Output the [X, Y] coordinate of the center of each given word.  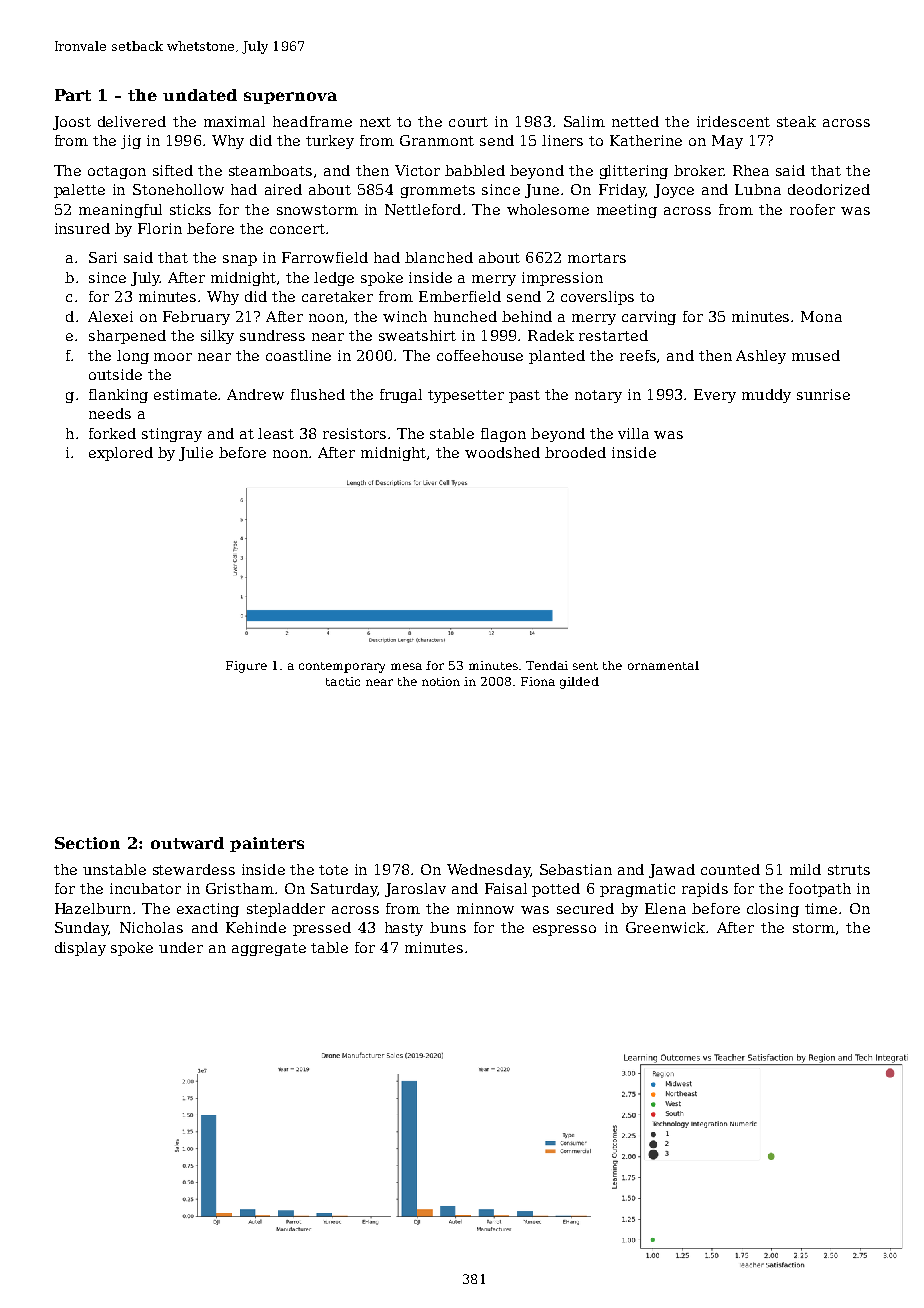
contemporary [342, 667]
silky [217, 337]
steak [796, 121]
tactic [343, 681]
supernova [290, 98]
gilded [579, 683]
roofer [812, 209]
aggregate [269, 949]
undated [200, 95]
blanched [439, 257]
